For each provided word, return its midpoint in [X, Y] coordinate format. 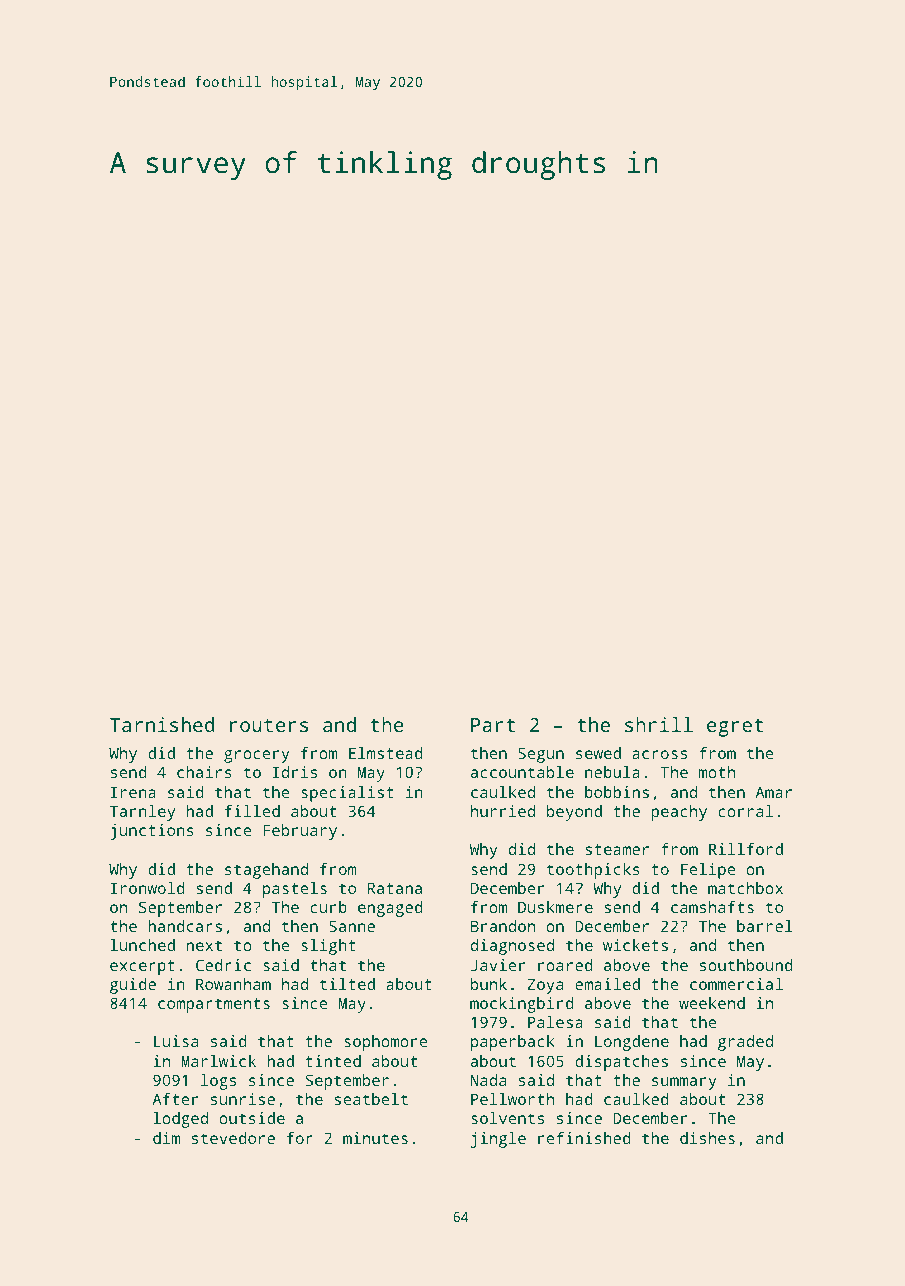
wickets [635, 945]
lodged [180, 1120]
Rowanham [233, 984]
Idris [295, 772]
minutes [375, 1138]
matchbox [745, 888]
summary [684, 1083]
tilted [347, 984]
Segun [541, 755]
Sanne [352, 926]
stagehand [266, 871]
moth [717, 772]
